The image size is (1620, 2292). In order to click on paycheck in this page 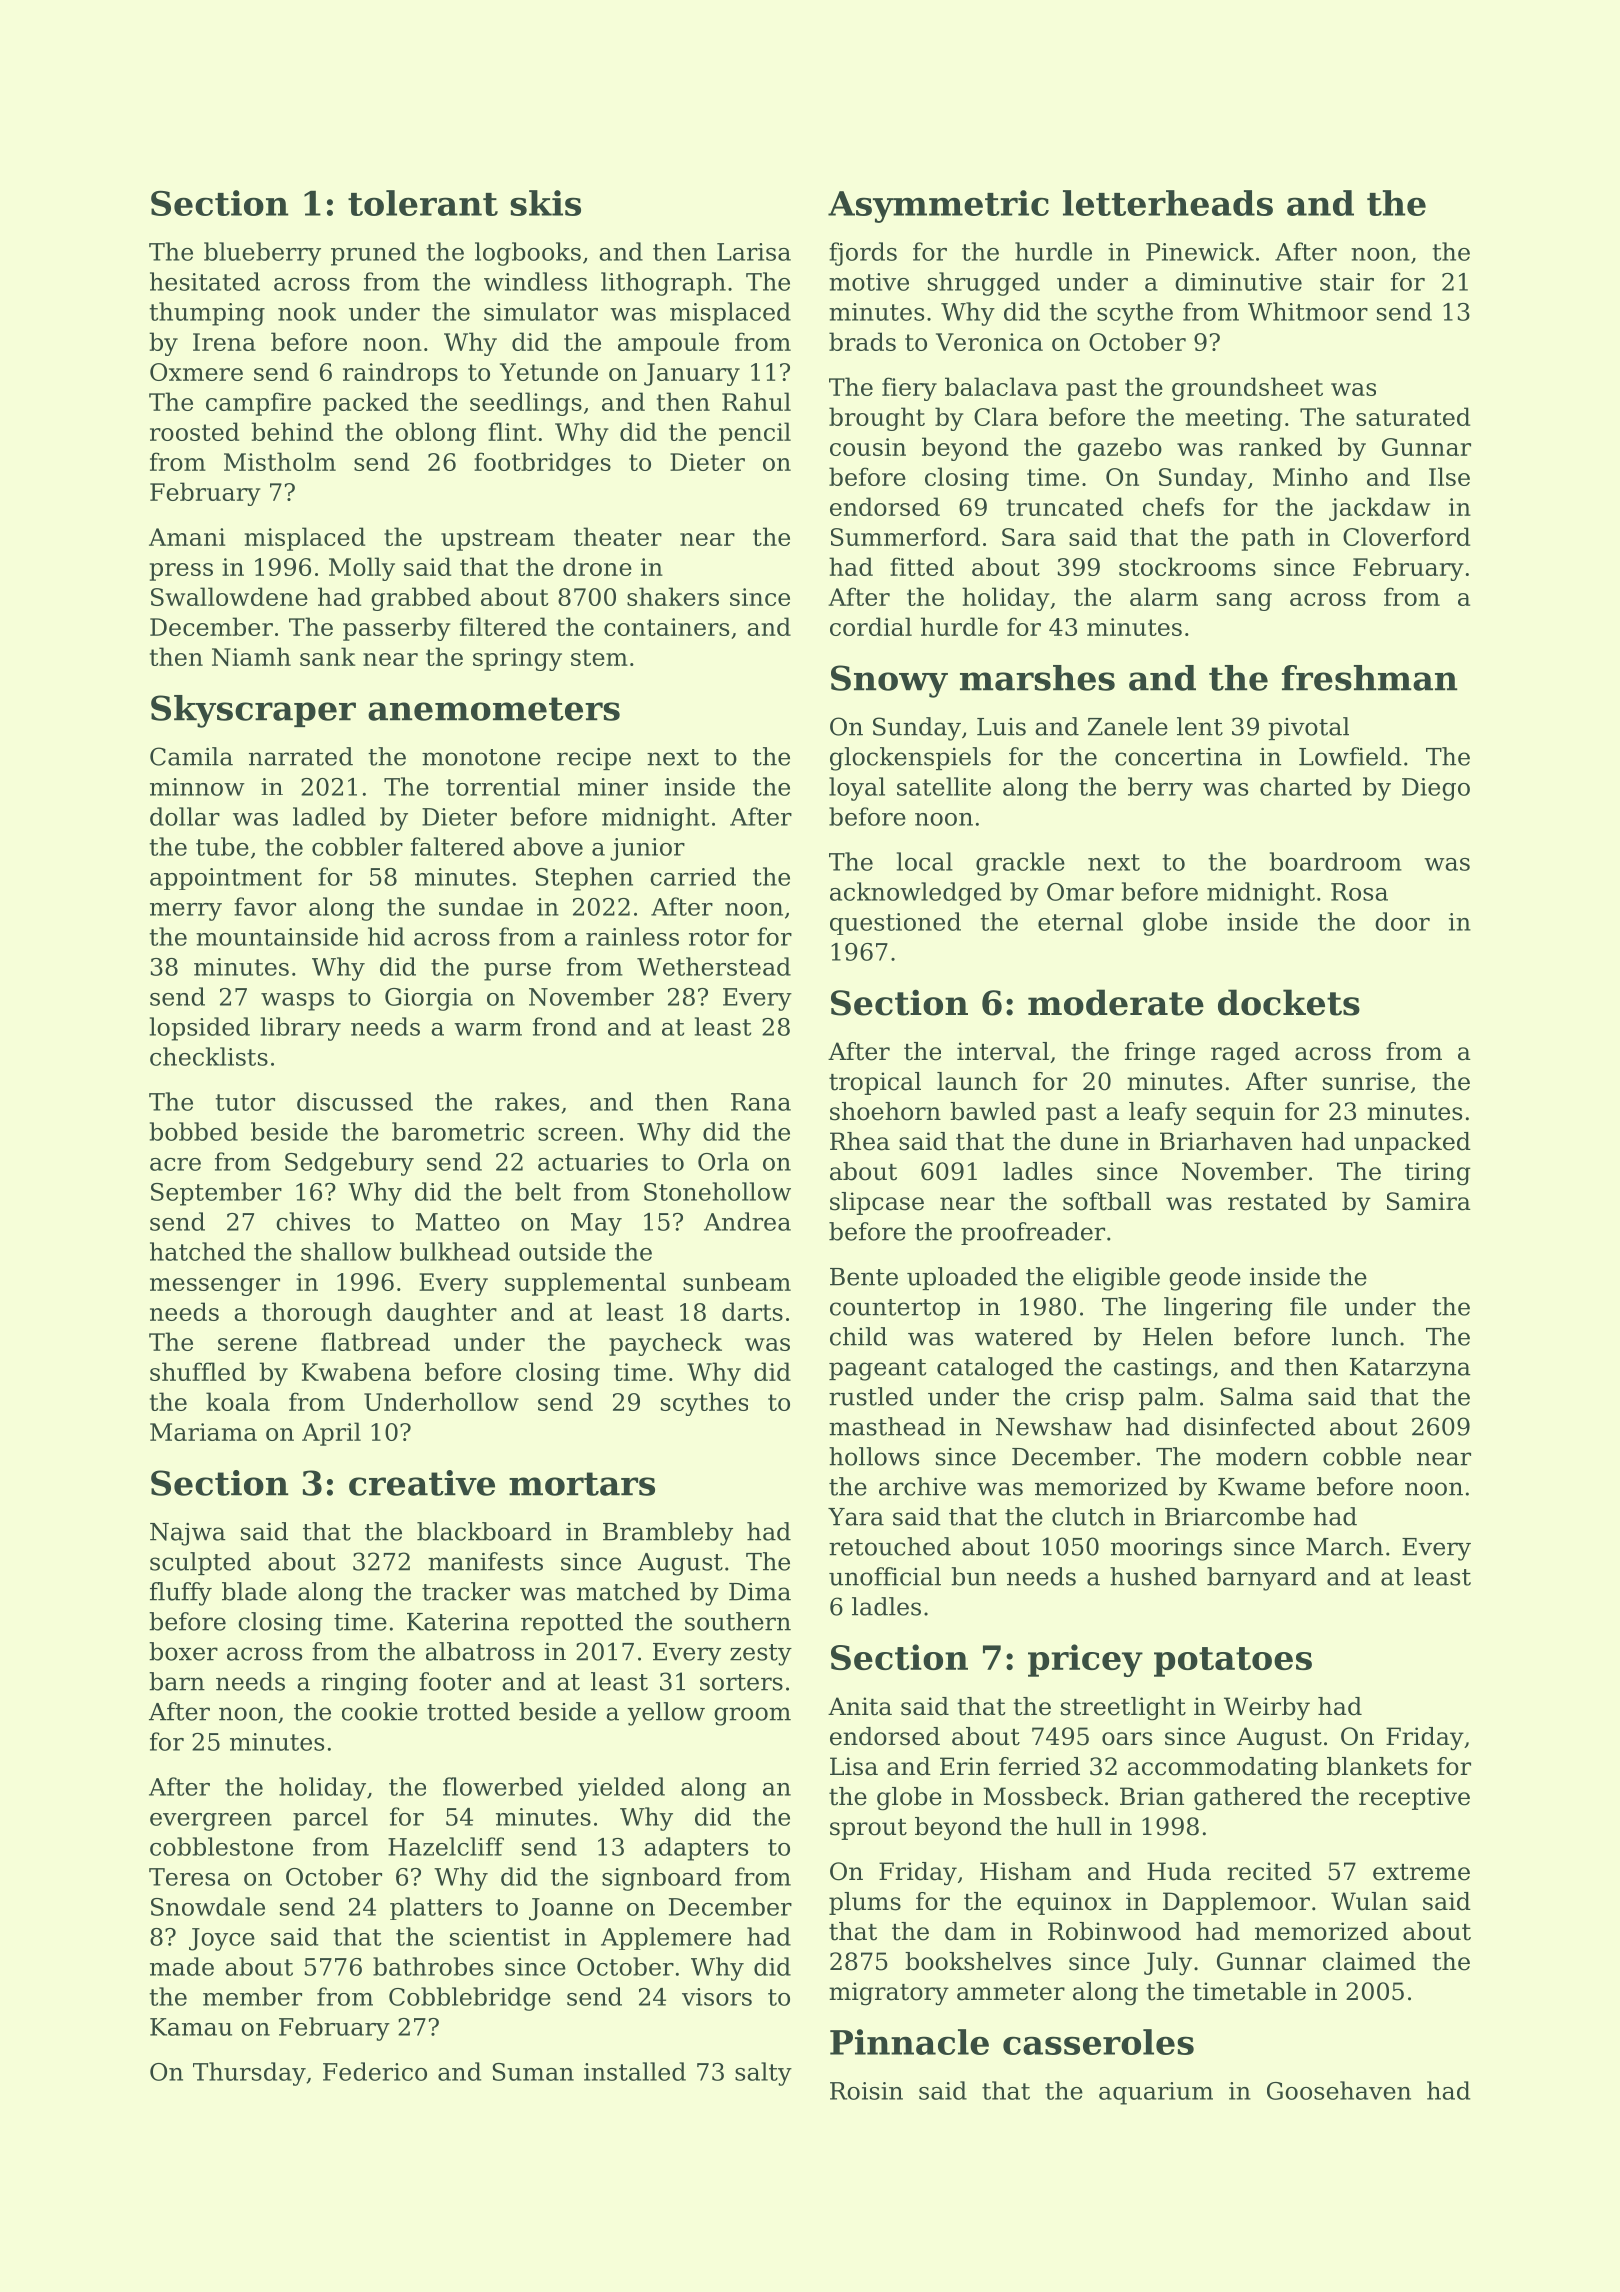, I will do `click(665, 1344)`.
